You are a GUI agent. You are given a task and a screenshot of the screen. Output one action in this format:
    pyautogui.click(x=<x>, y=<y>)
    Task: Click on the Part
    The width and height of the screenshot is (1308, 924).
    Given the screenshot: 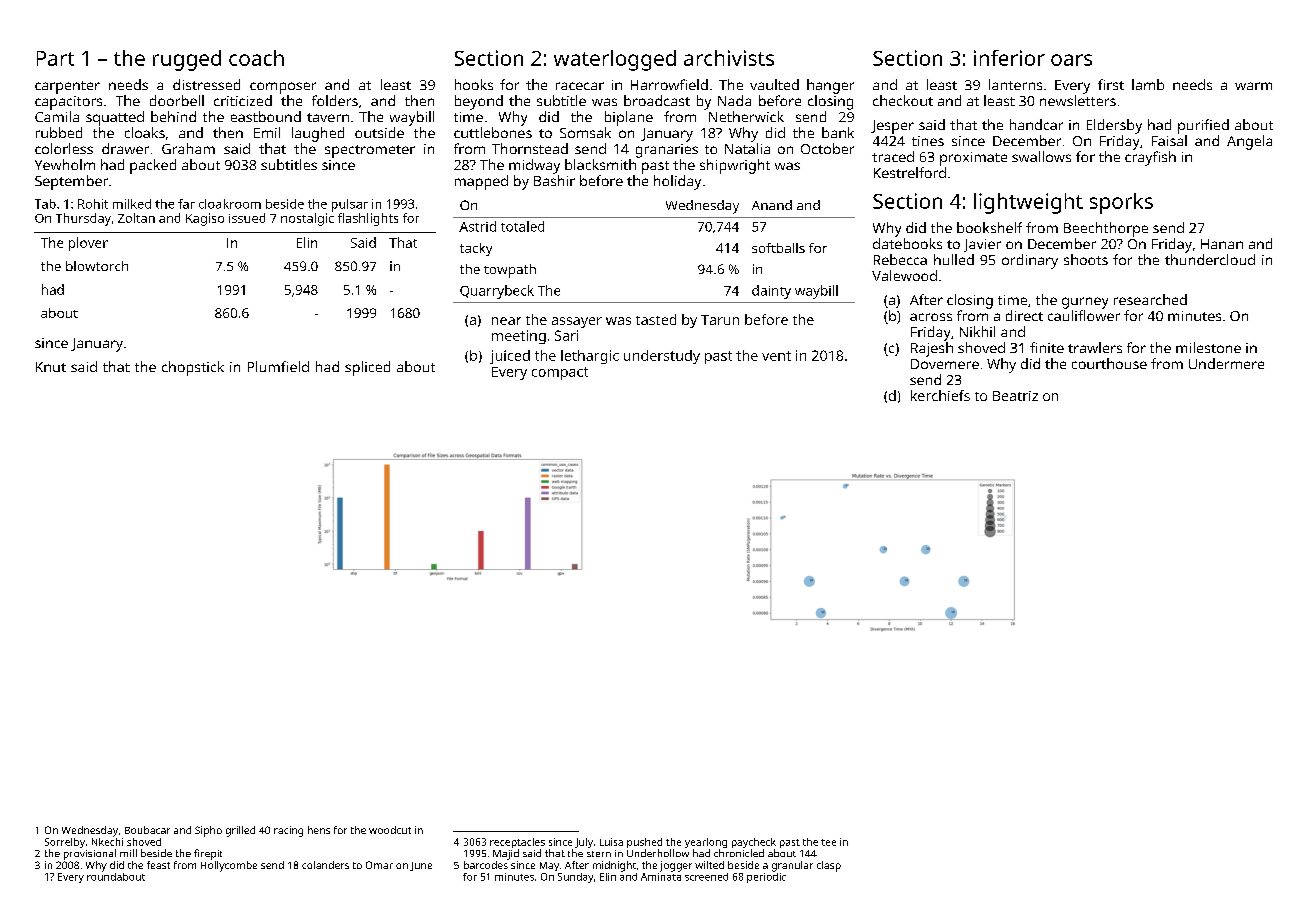 What is the action you would take?
    pyautogui.click(x=55, y=58)
